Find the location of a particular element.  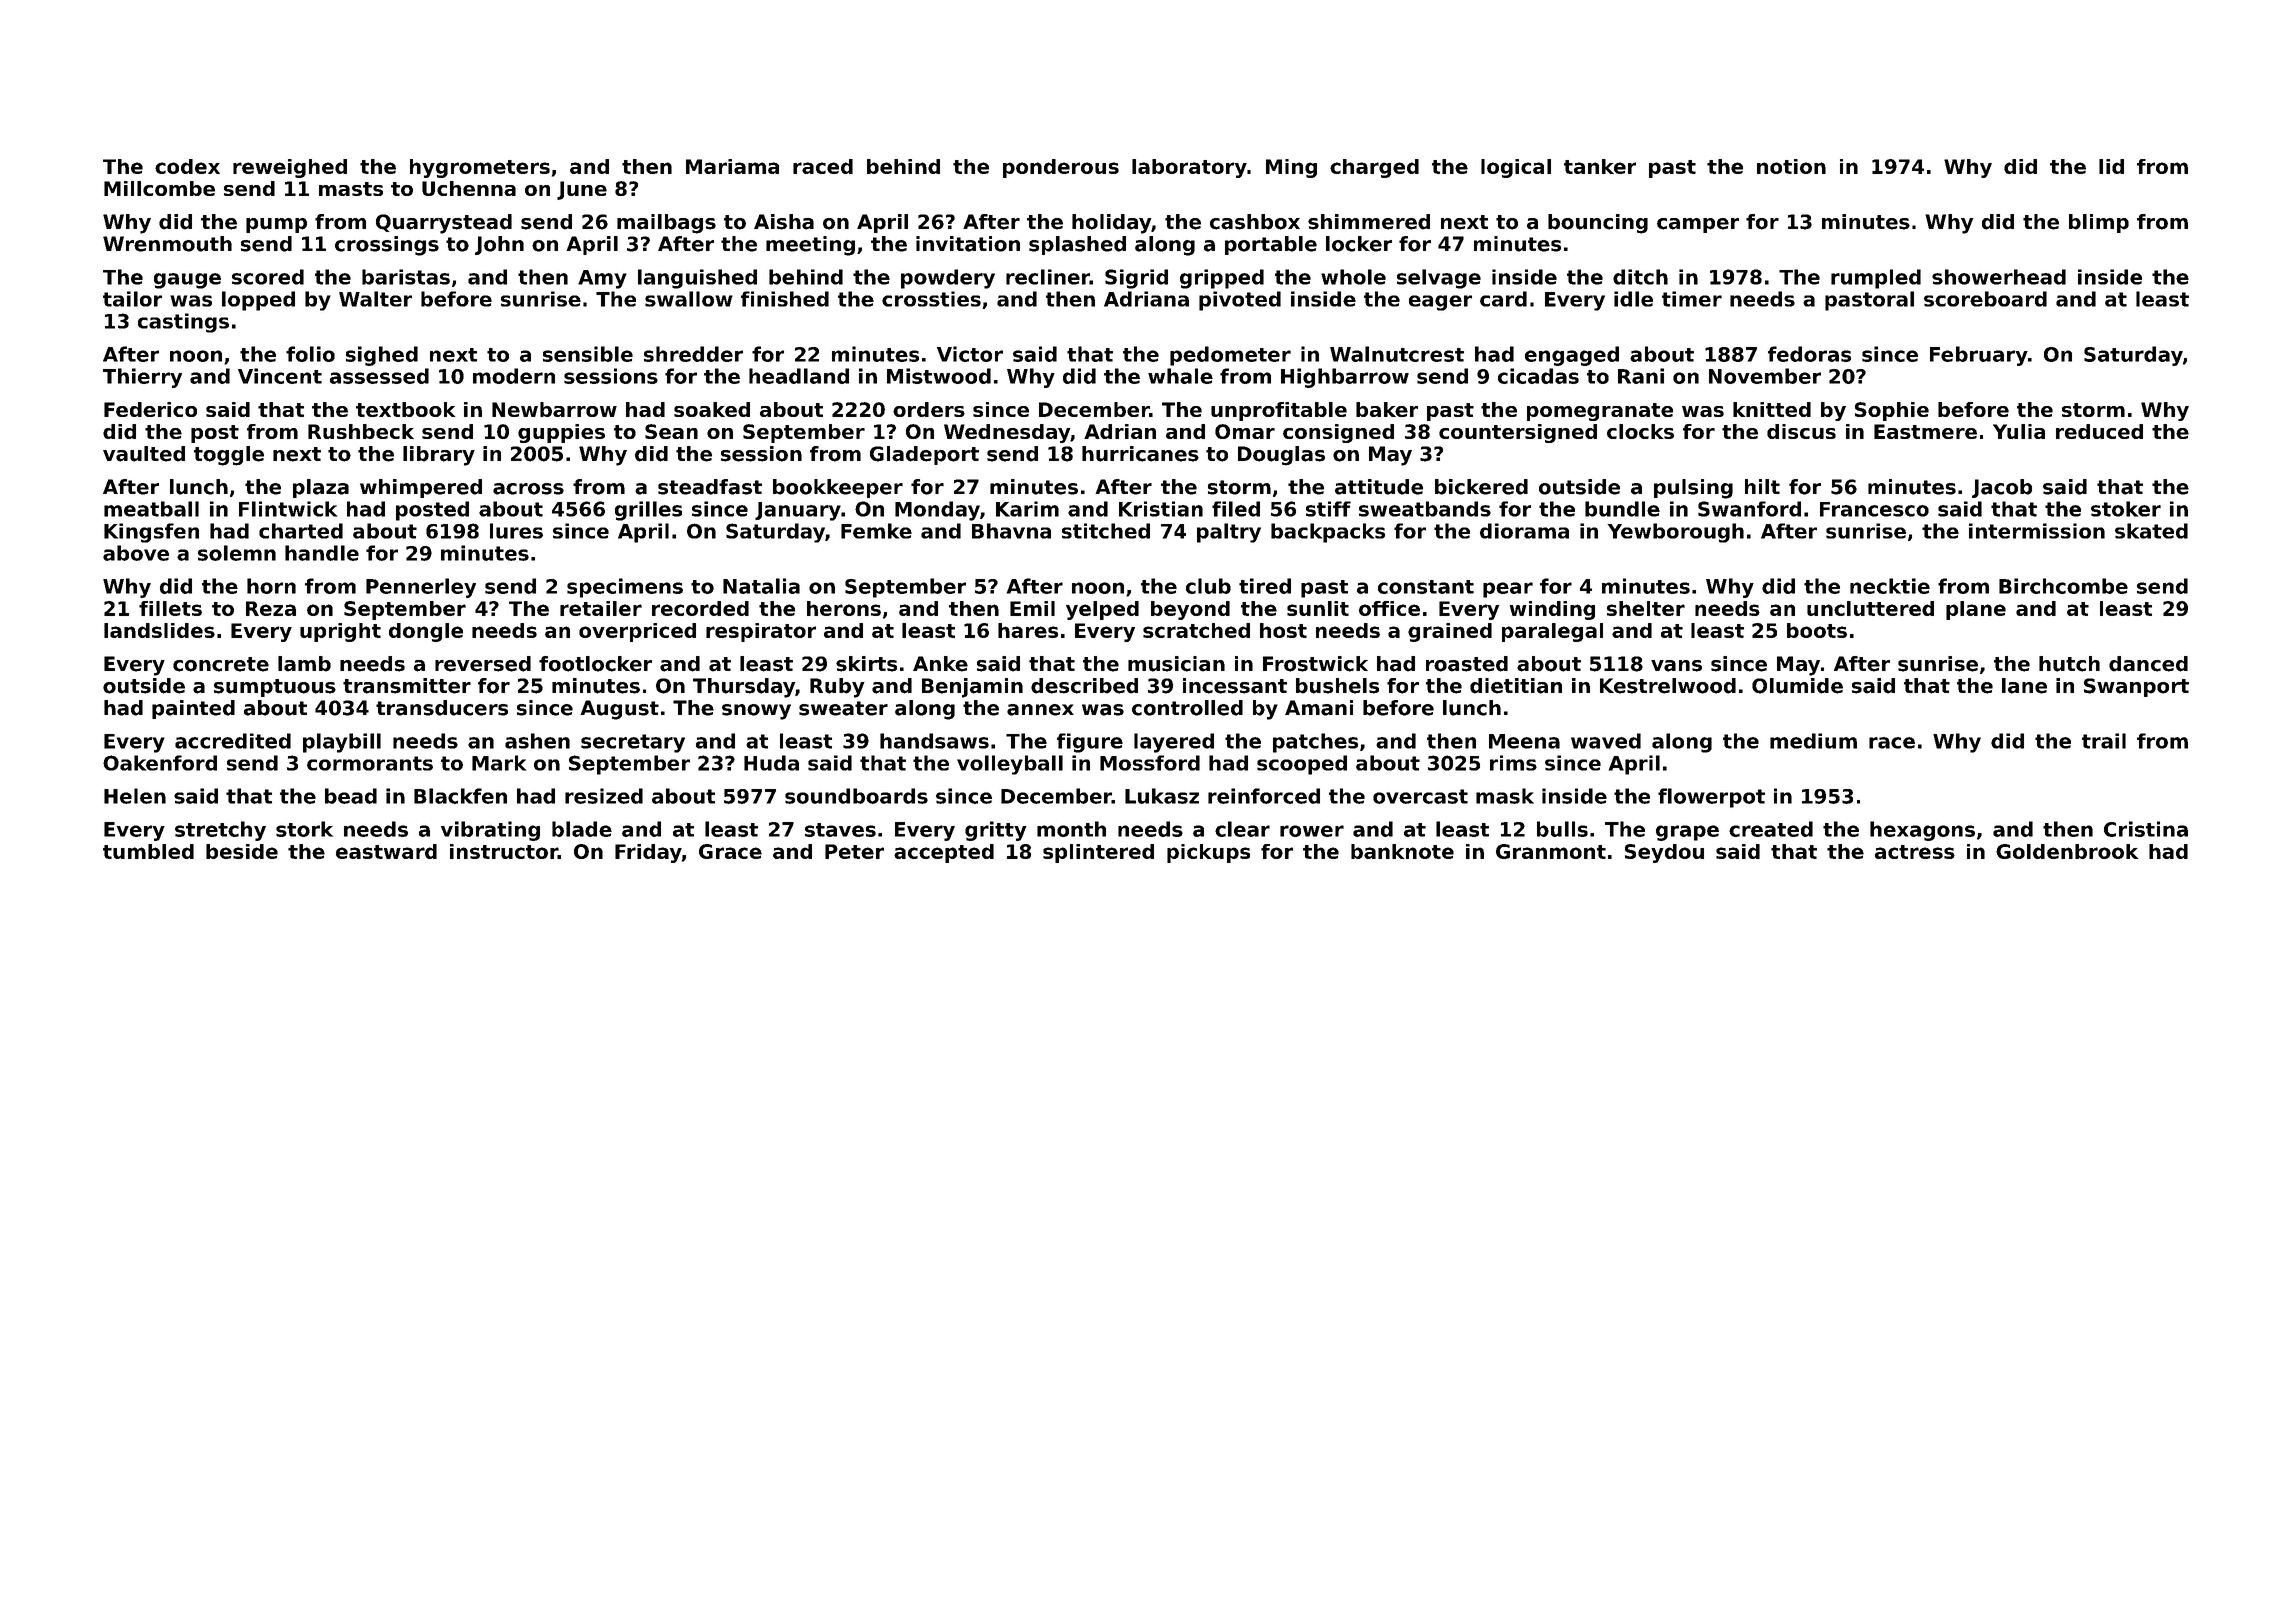

Highbarrow is located at coordinates (1345, 378).
